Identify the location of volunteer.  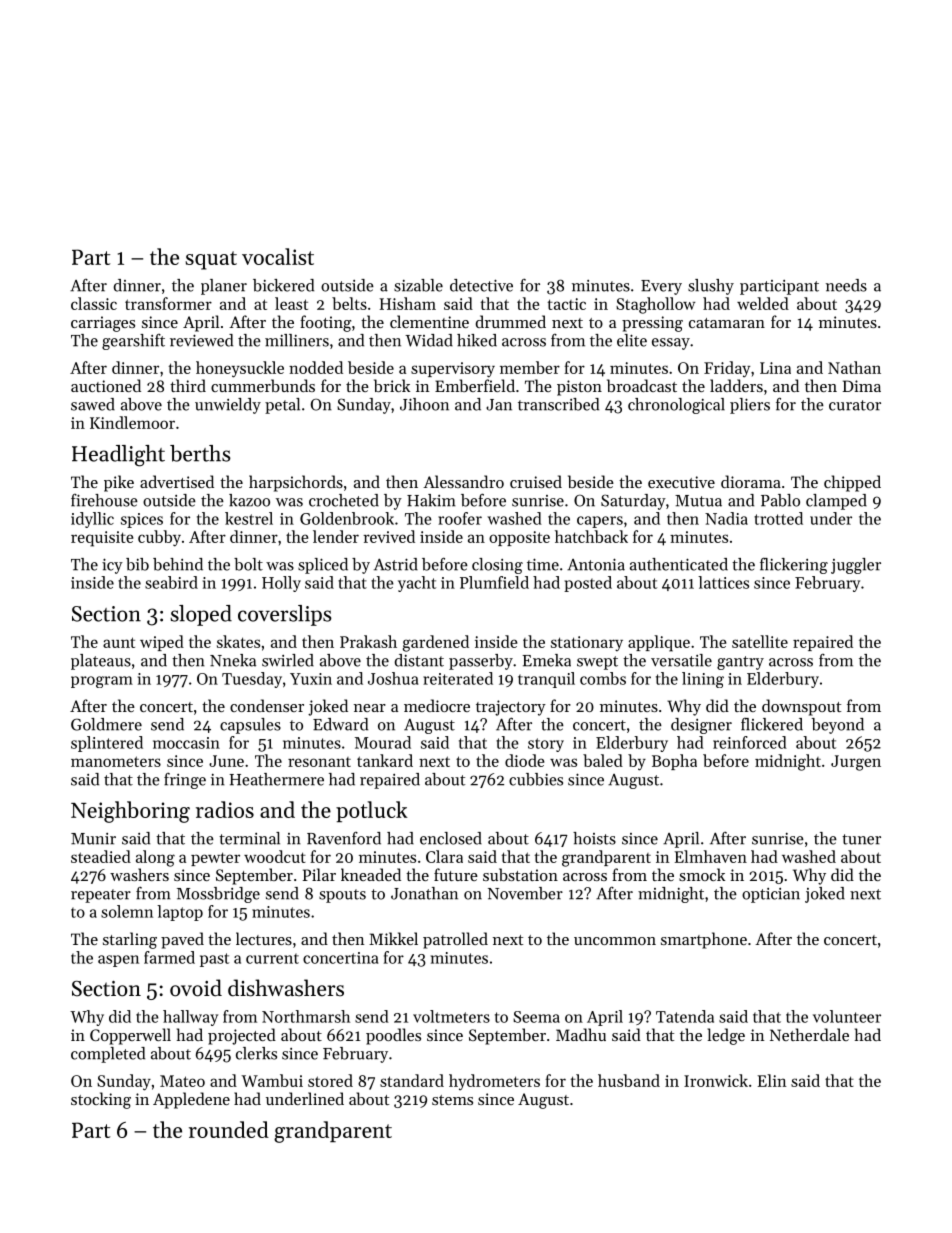
(847, 1016).
